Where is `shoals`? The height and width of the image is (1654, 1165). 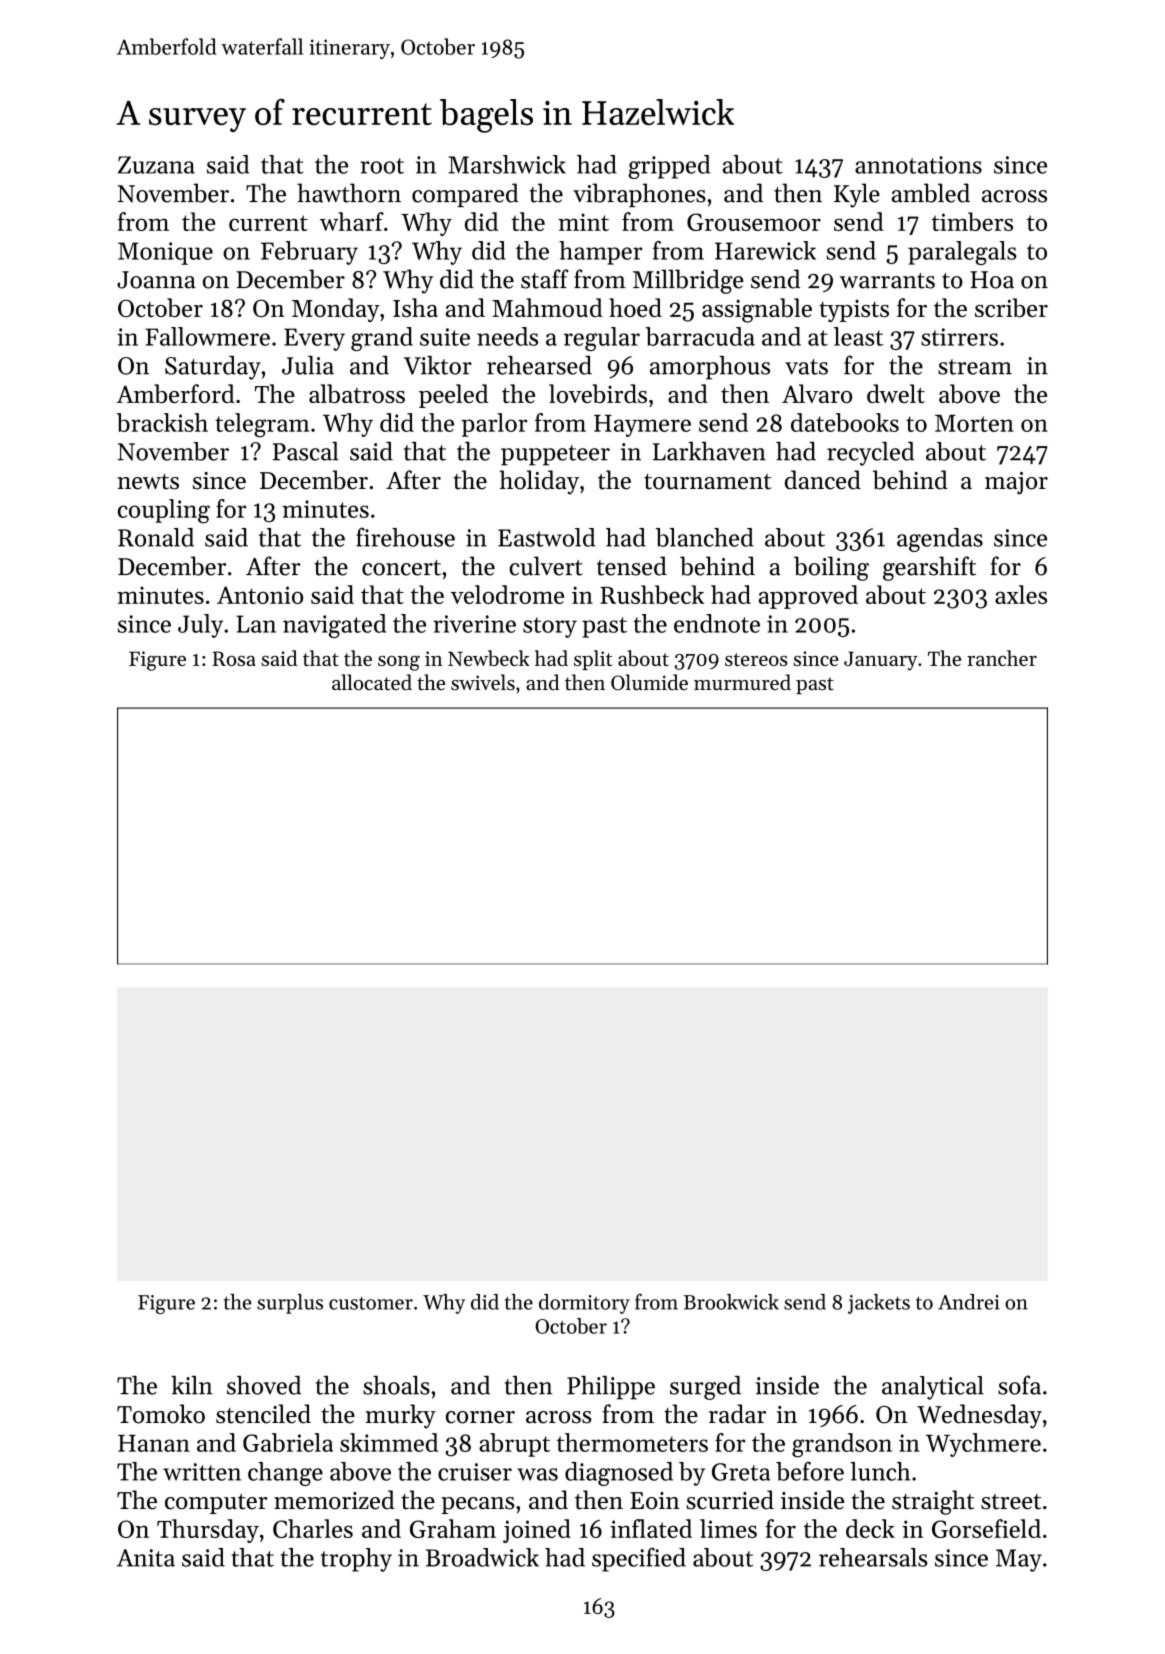 shoals is located at coordinates (396, 1385).
